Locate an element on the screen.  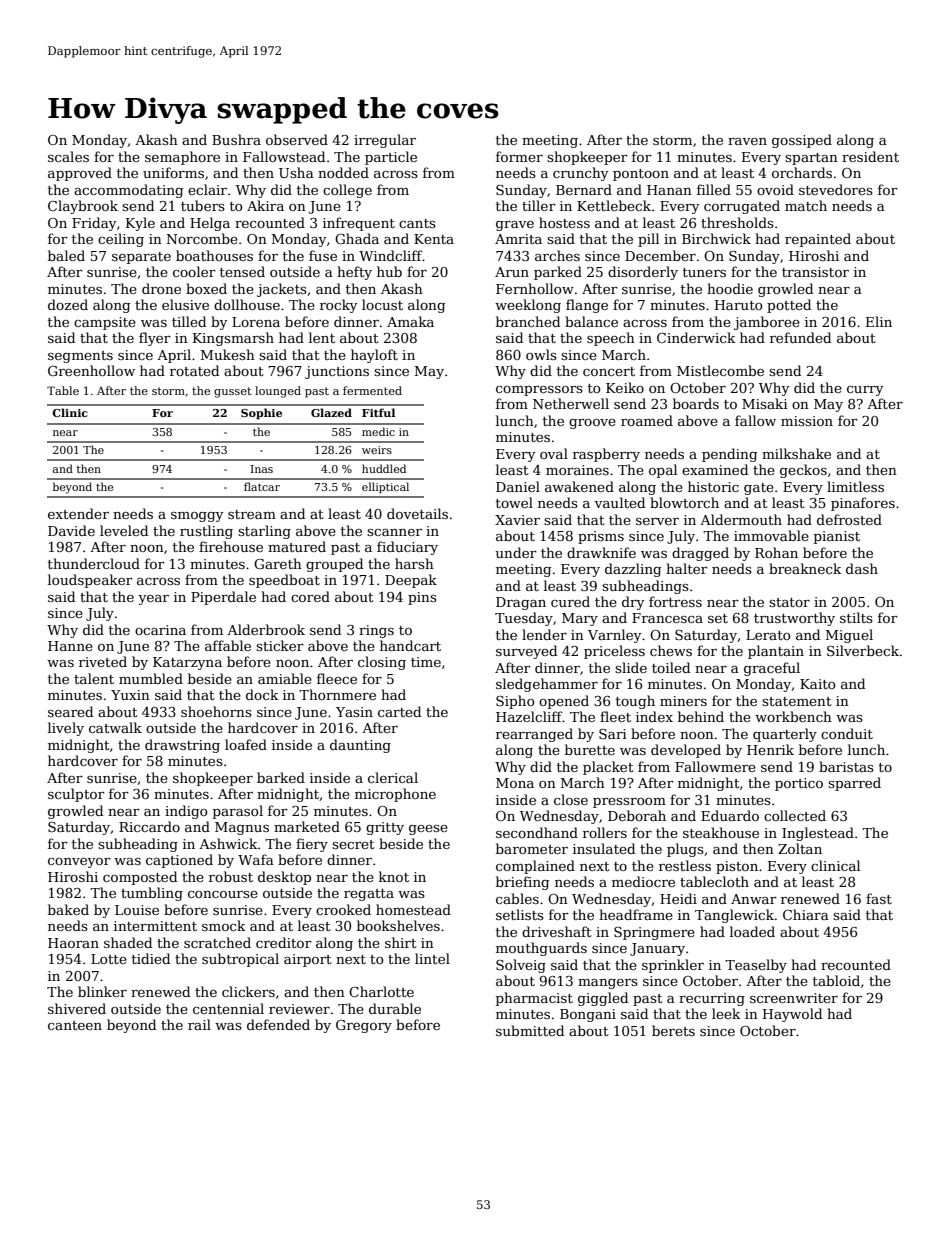
repainted is located at coordinates (818, 240).
